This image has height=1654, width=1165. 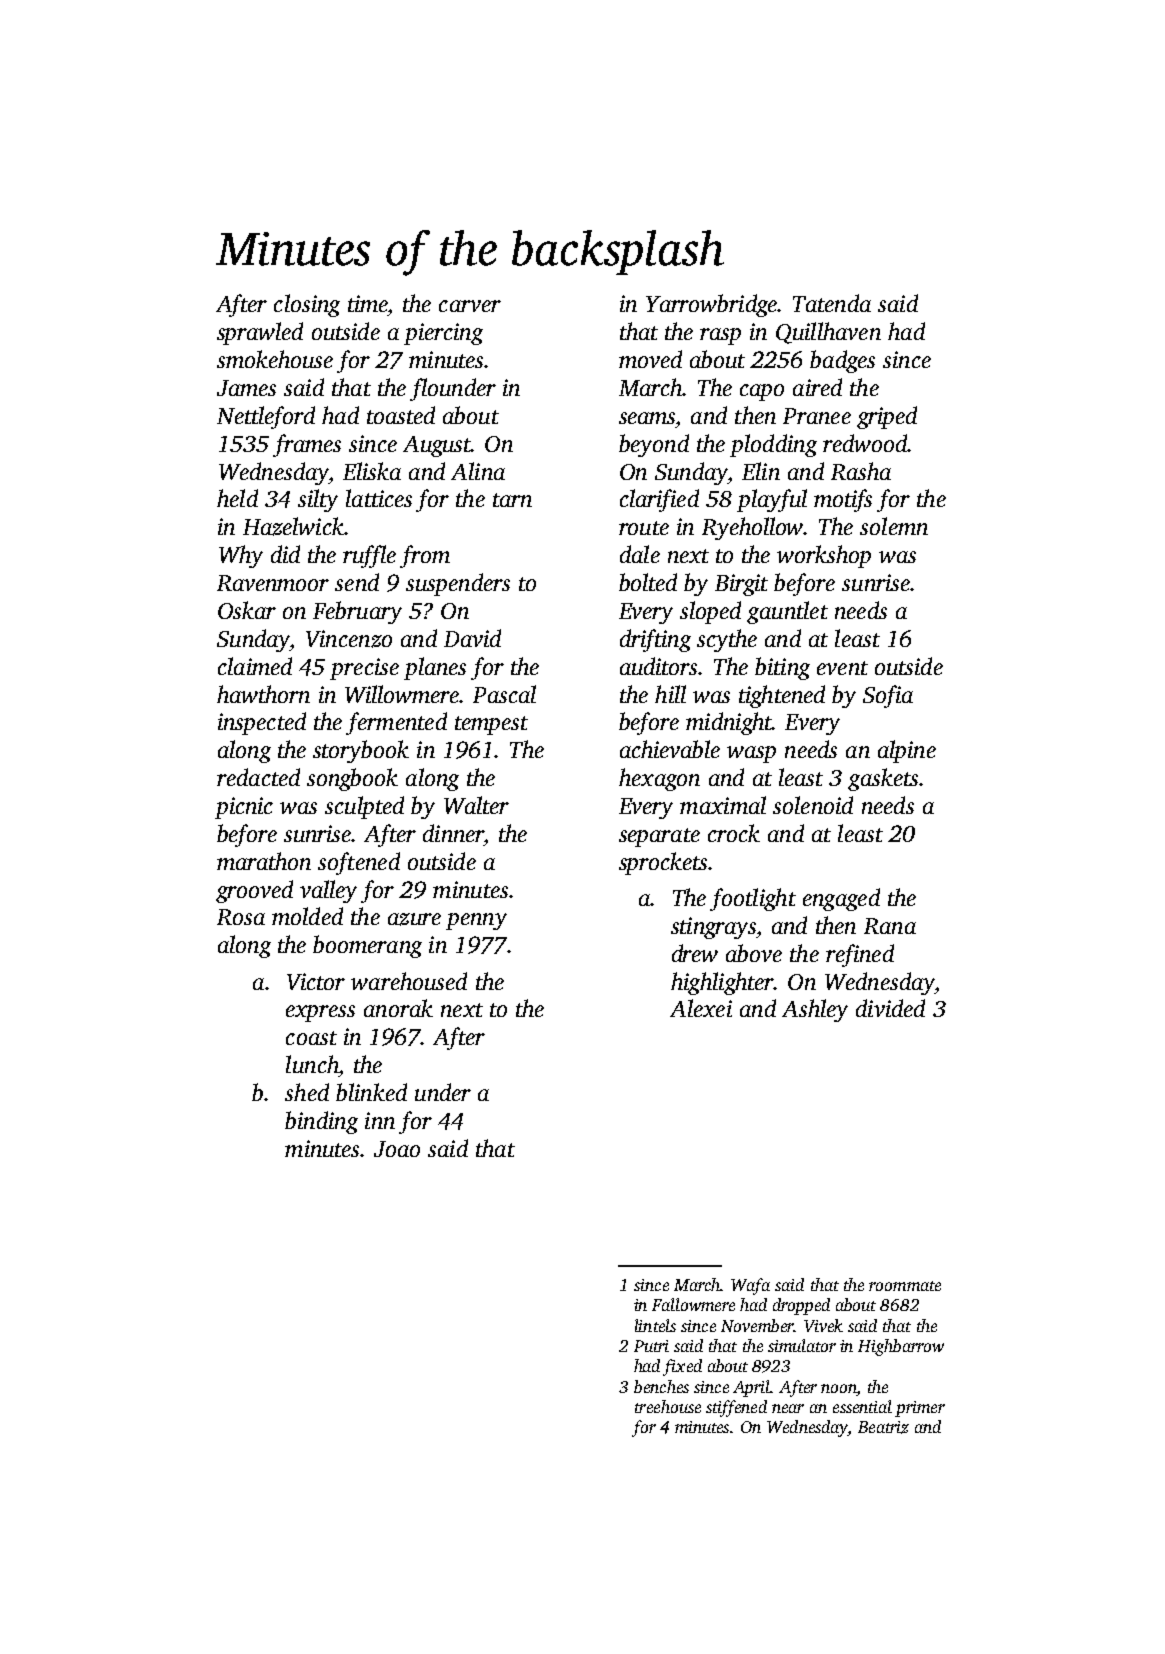 What do you see at coordinates (318, 500) in the image?
I see `silty` at bounding box center [318, 500].
